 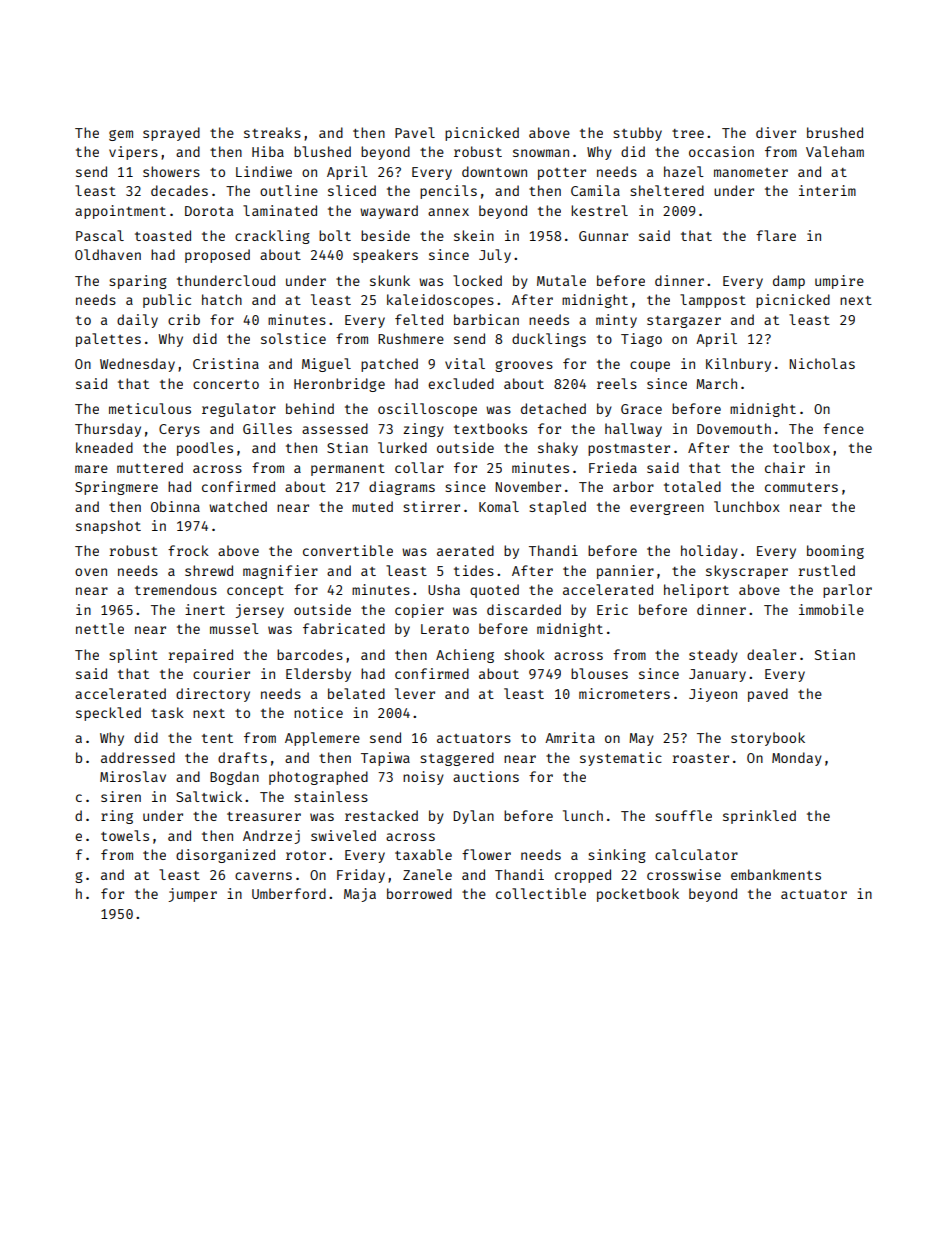 I want to click on roaster, so click(x=700, y=758).
